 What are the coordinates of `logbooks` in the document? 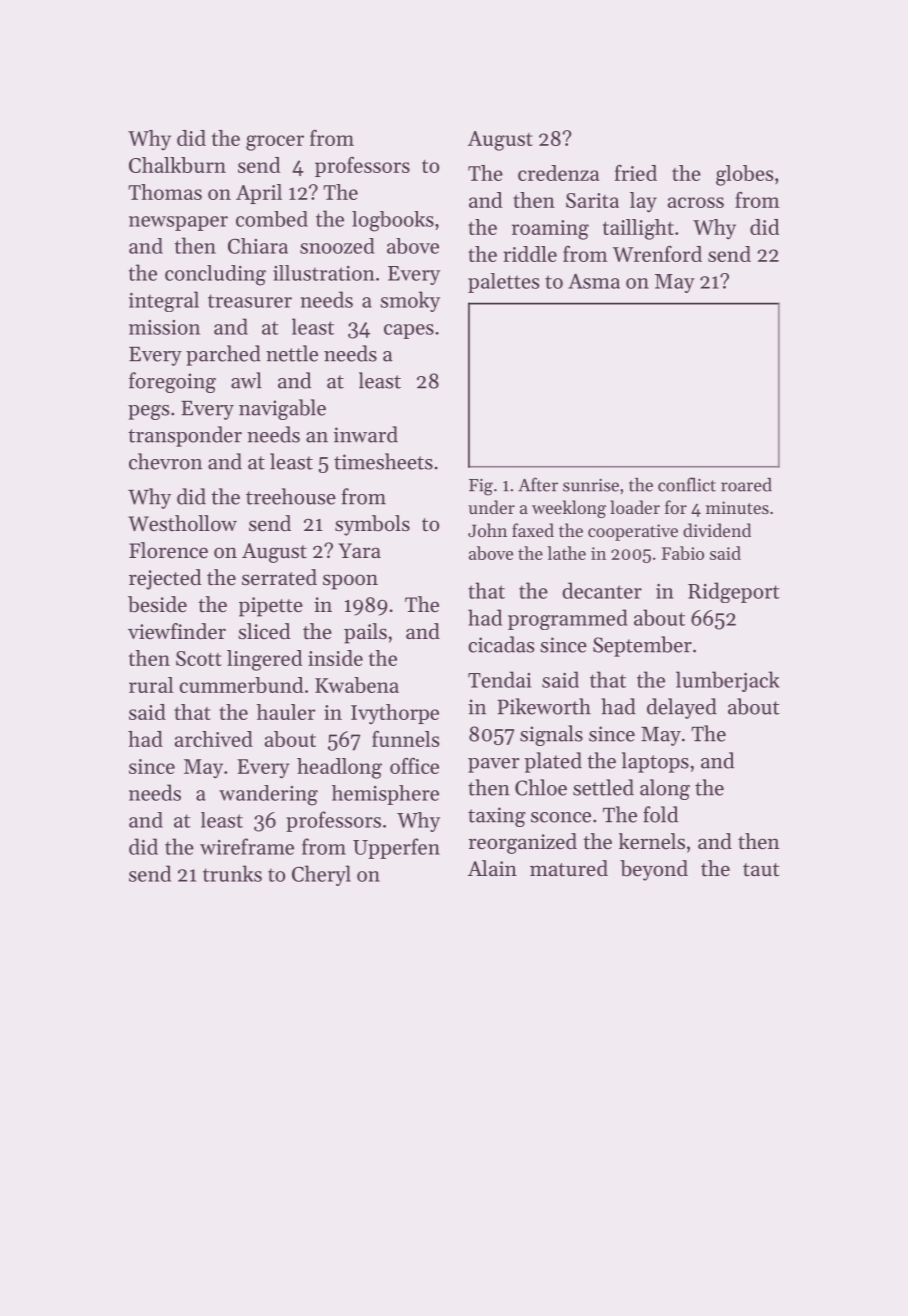 It's located at (393, 221).
